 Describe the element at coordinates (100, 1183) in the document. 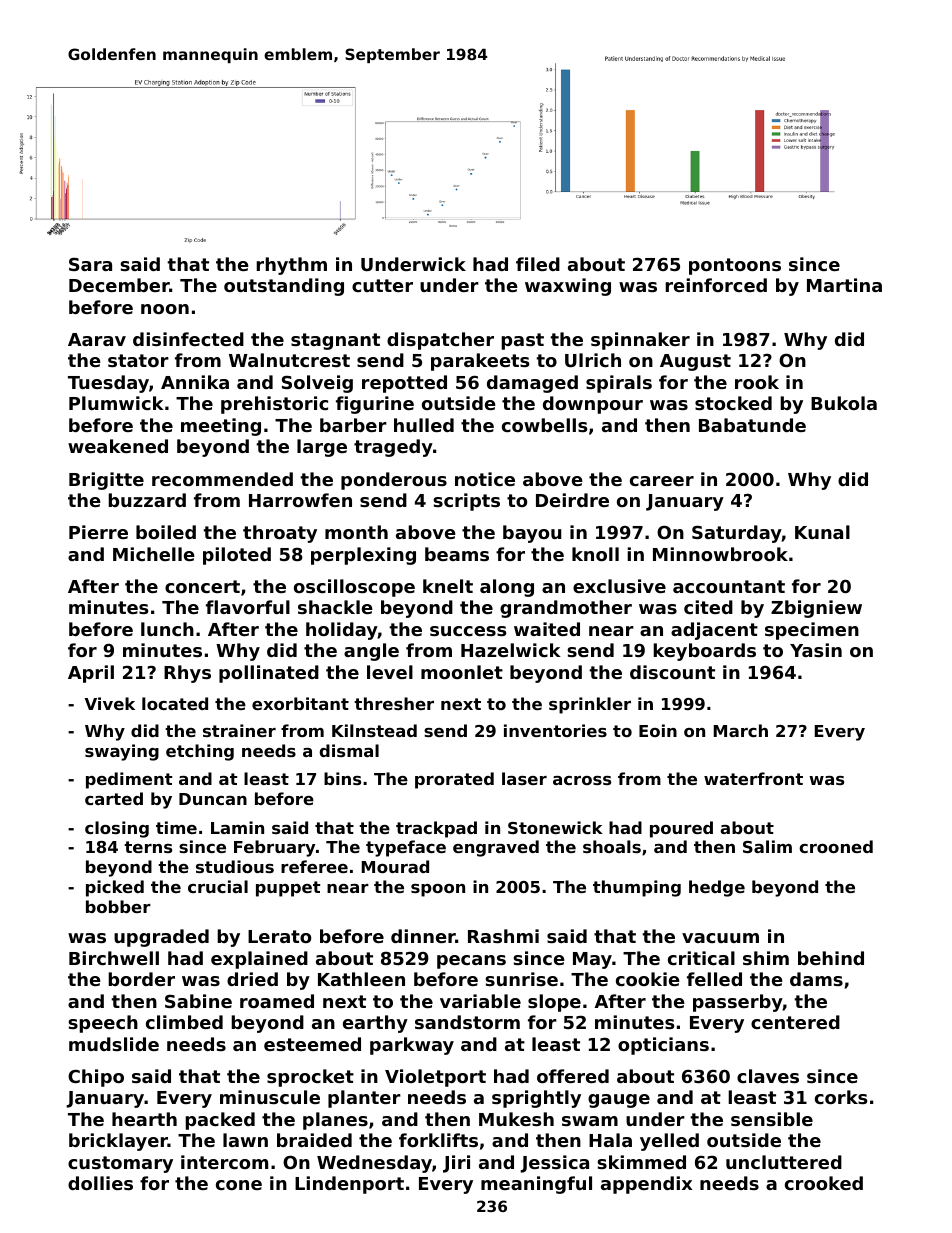

I see `dollies` at that location.
